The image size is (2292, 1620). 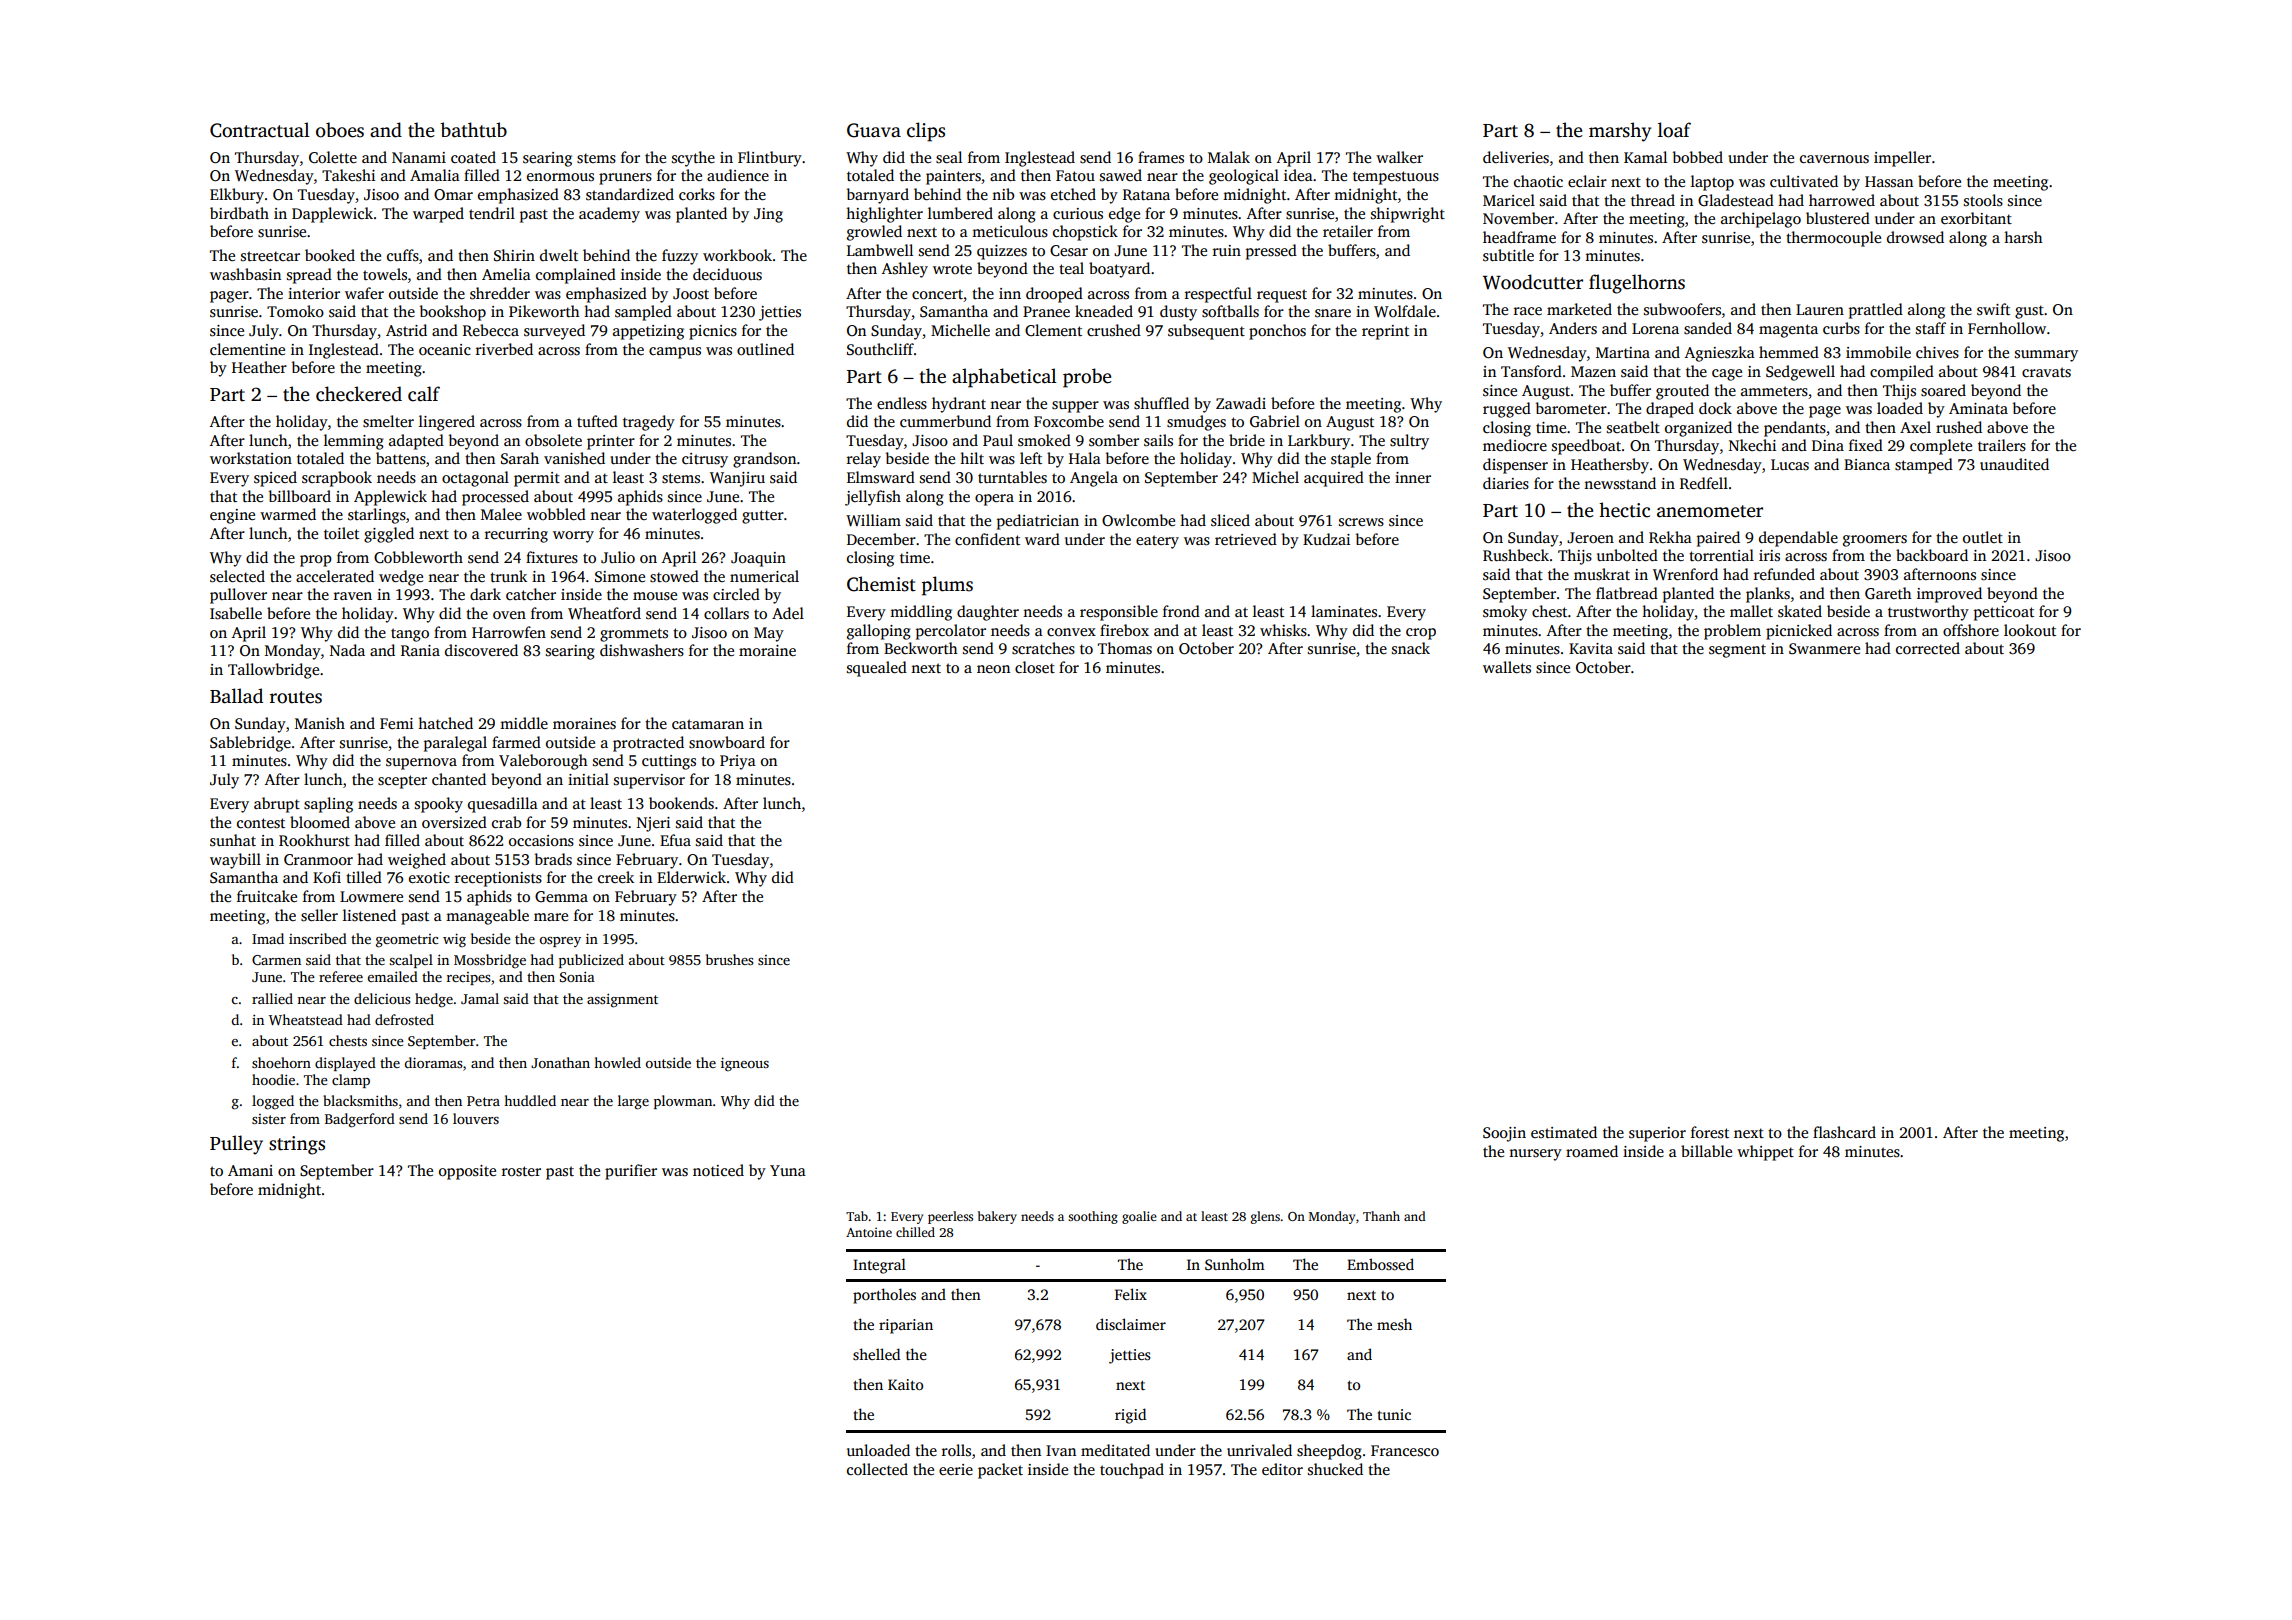 What do you see at coordinates (353, 596) in the page?
I see `raven` at bounding box center [353, 596].
